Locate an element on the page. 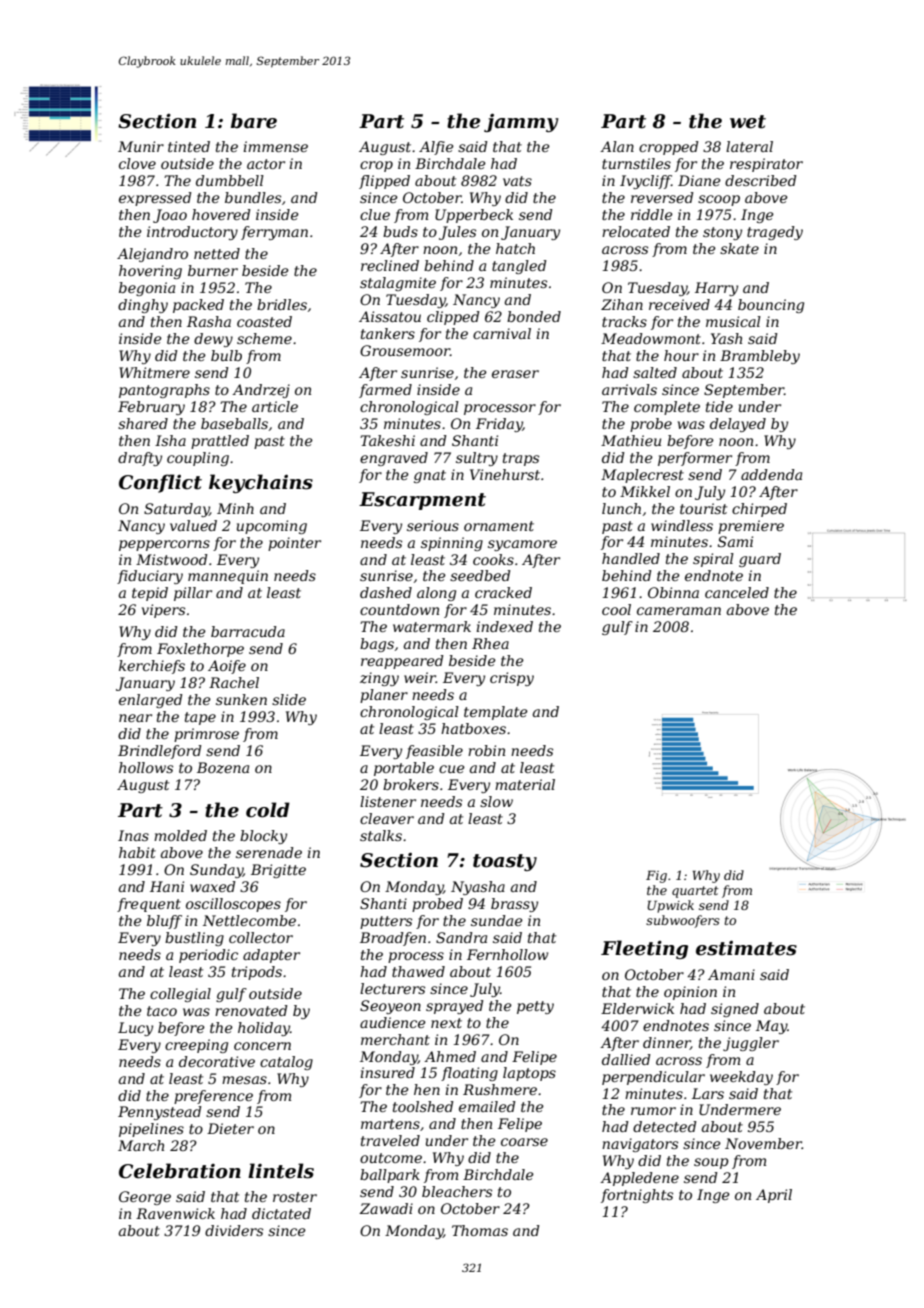 The height and width of the image is (1308, 924). preference is located at coordinates (213, 1097).
